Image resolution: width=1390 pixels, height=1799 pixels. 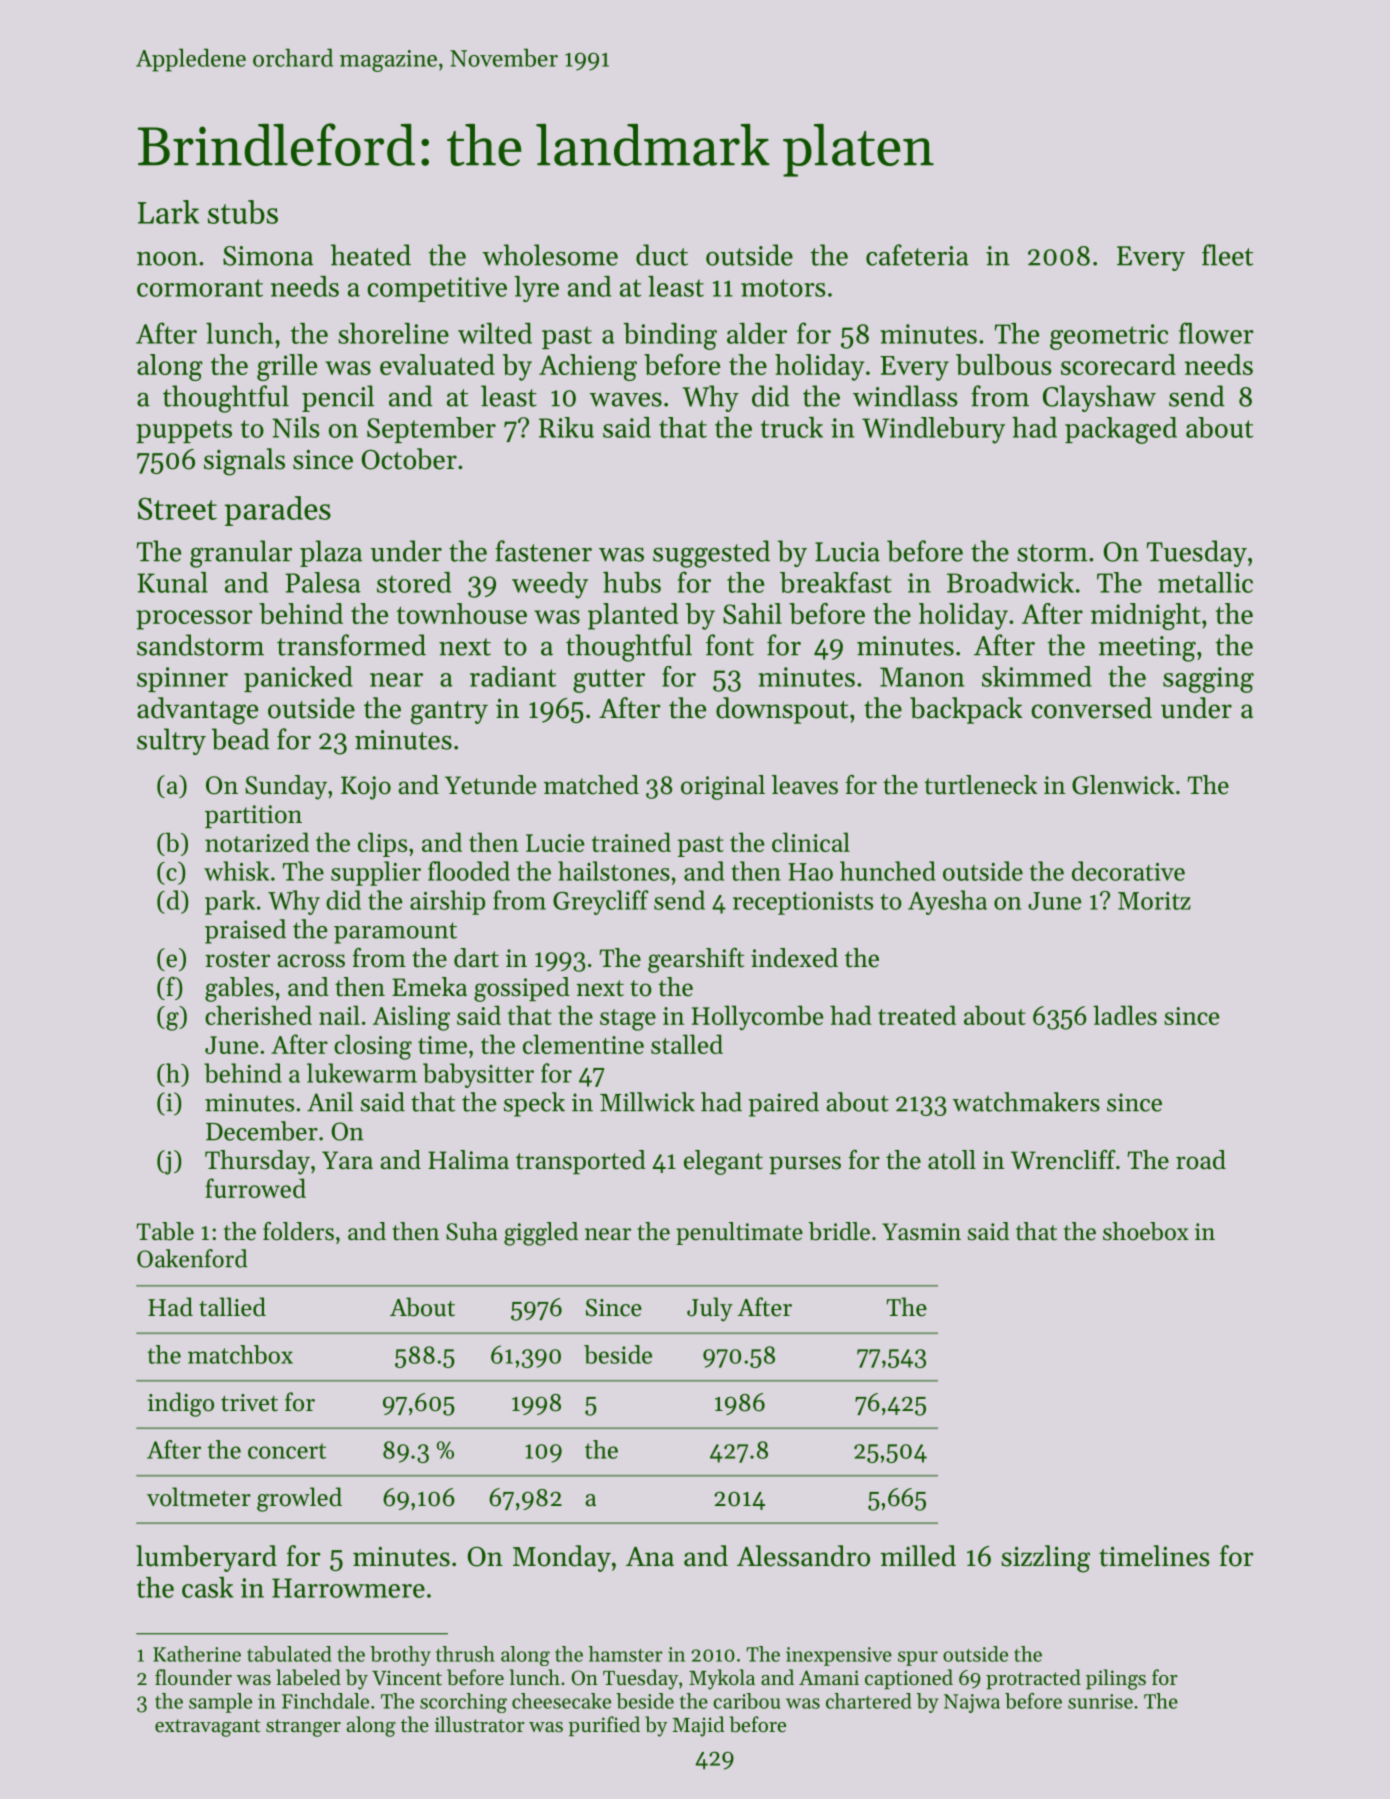 What do you see at coordinates (662, 255) in the image?
I see `duct` at bounding box center [662, 255].
